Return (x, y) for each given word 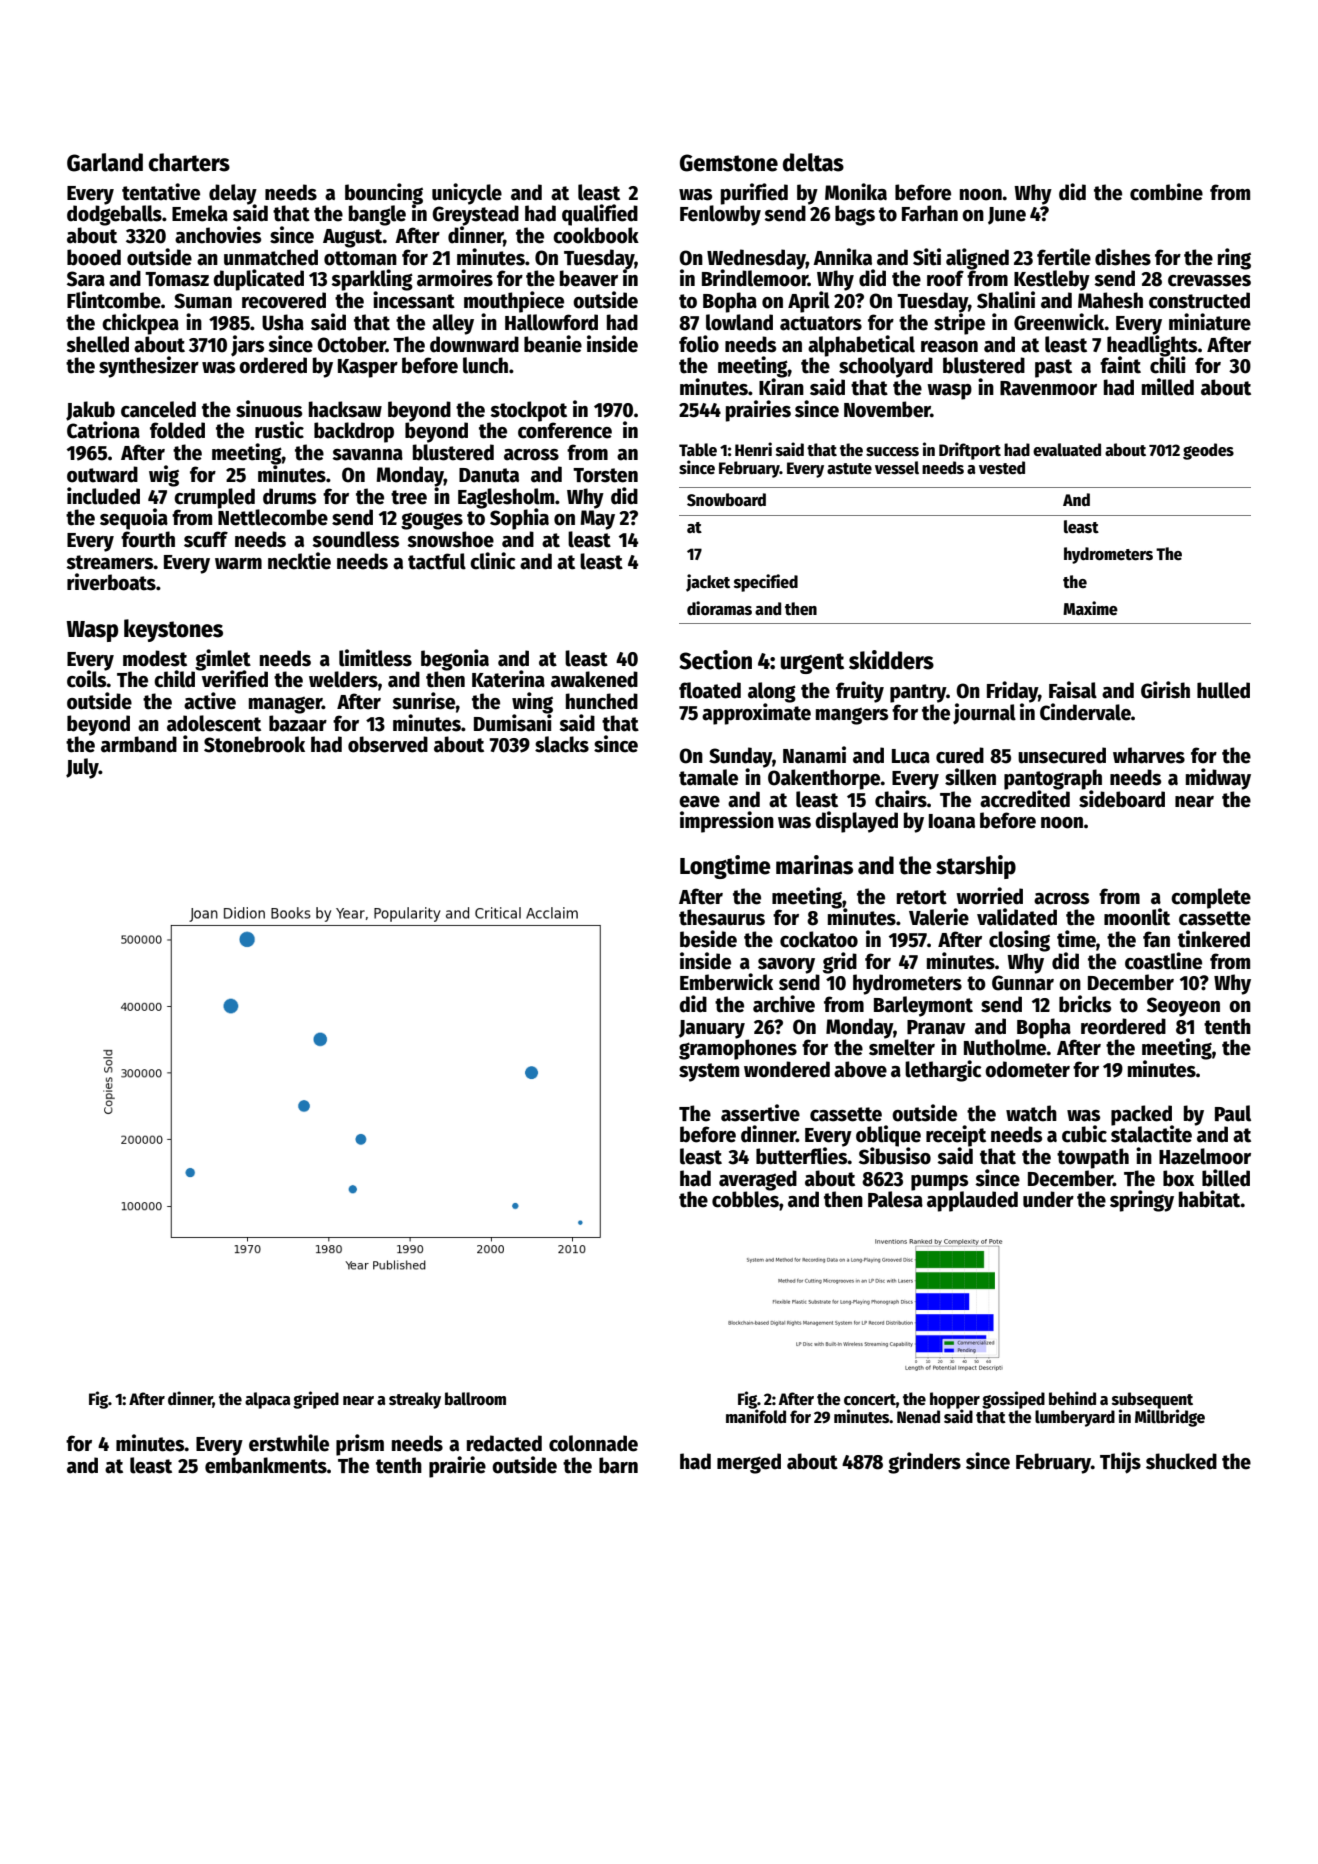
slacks (562, 744)
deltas (813, 162)
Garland (105, 162)
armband (139, 744)
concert (870, 1400)
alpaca (268, 1400)
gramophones (738, 1049)
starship (976, 867)
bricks (1085, 1004)
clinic (493, 561)
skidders (891, 660)
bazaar (298, 723)
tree (409, 497)
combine (1166, 192)
